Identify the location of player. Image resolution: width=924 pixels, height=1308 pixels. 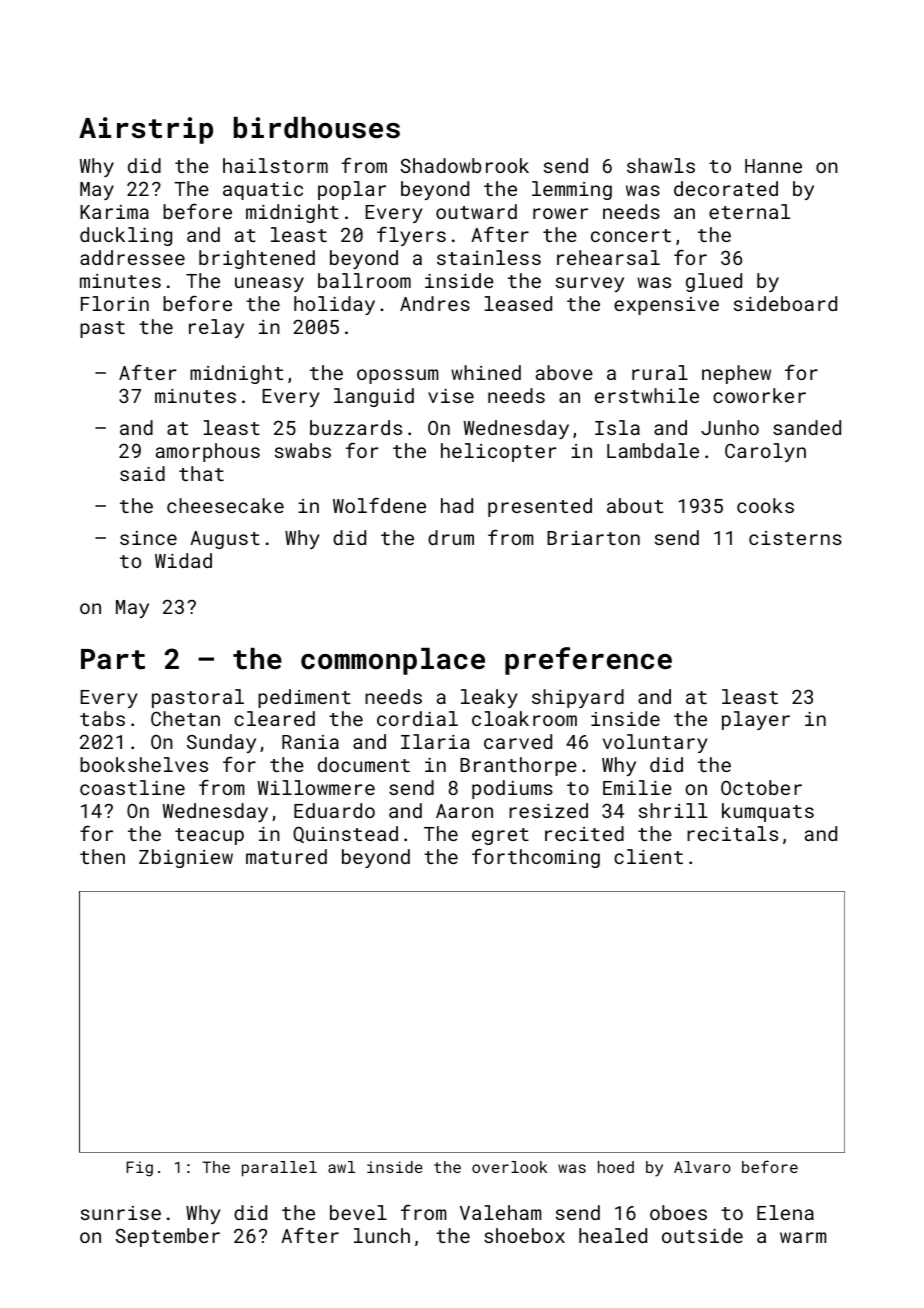
(756, 720).
